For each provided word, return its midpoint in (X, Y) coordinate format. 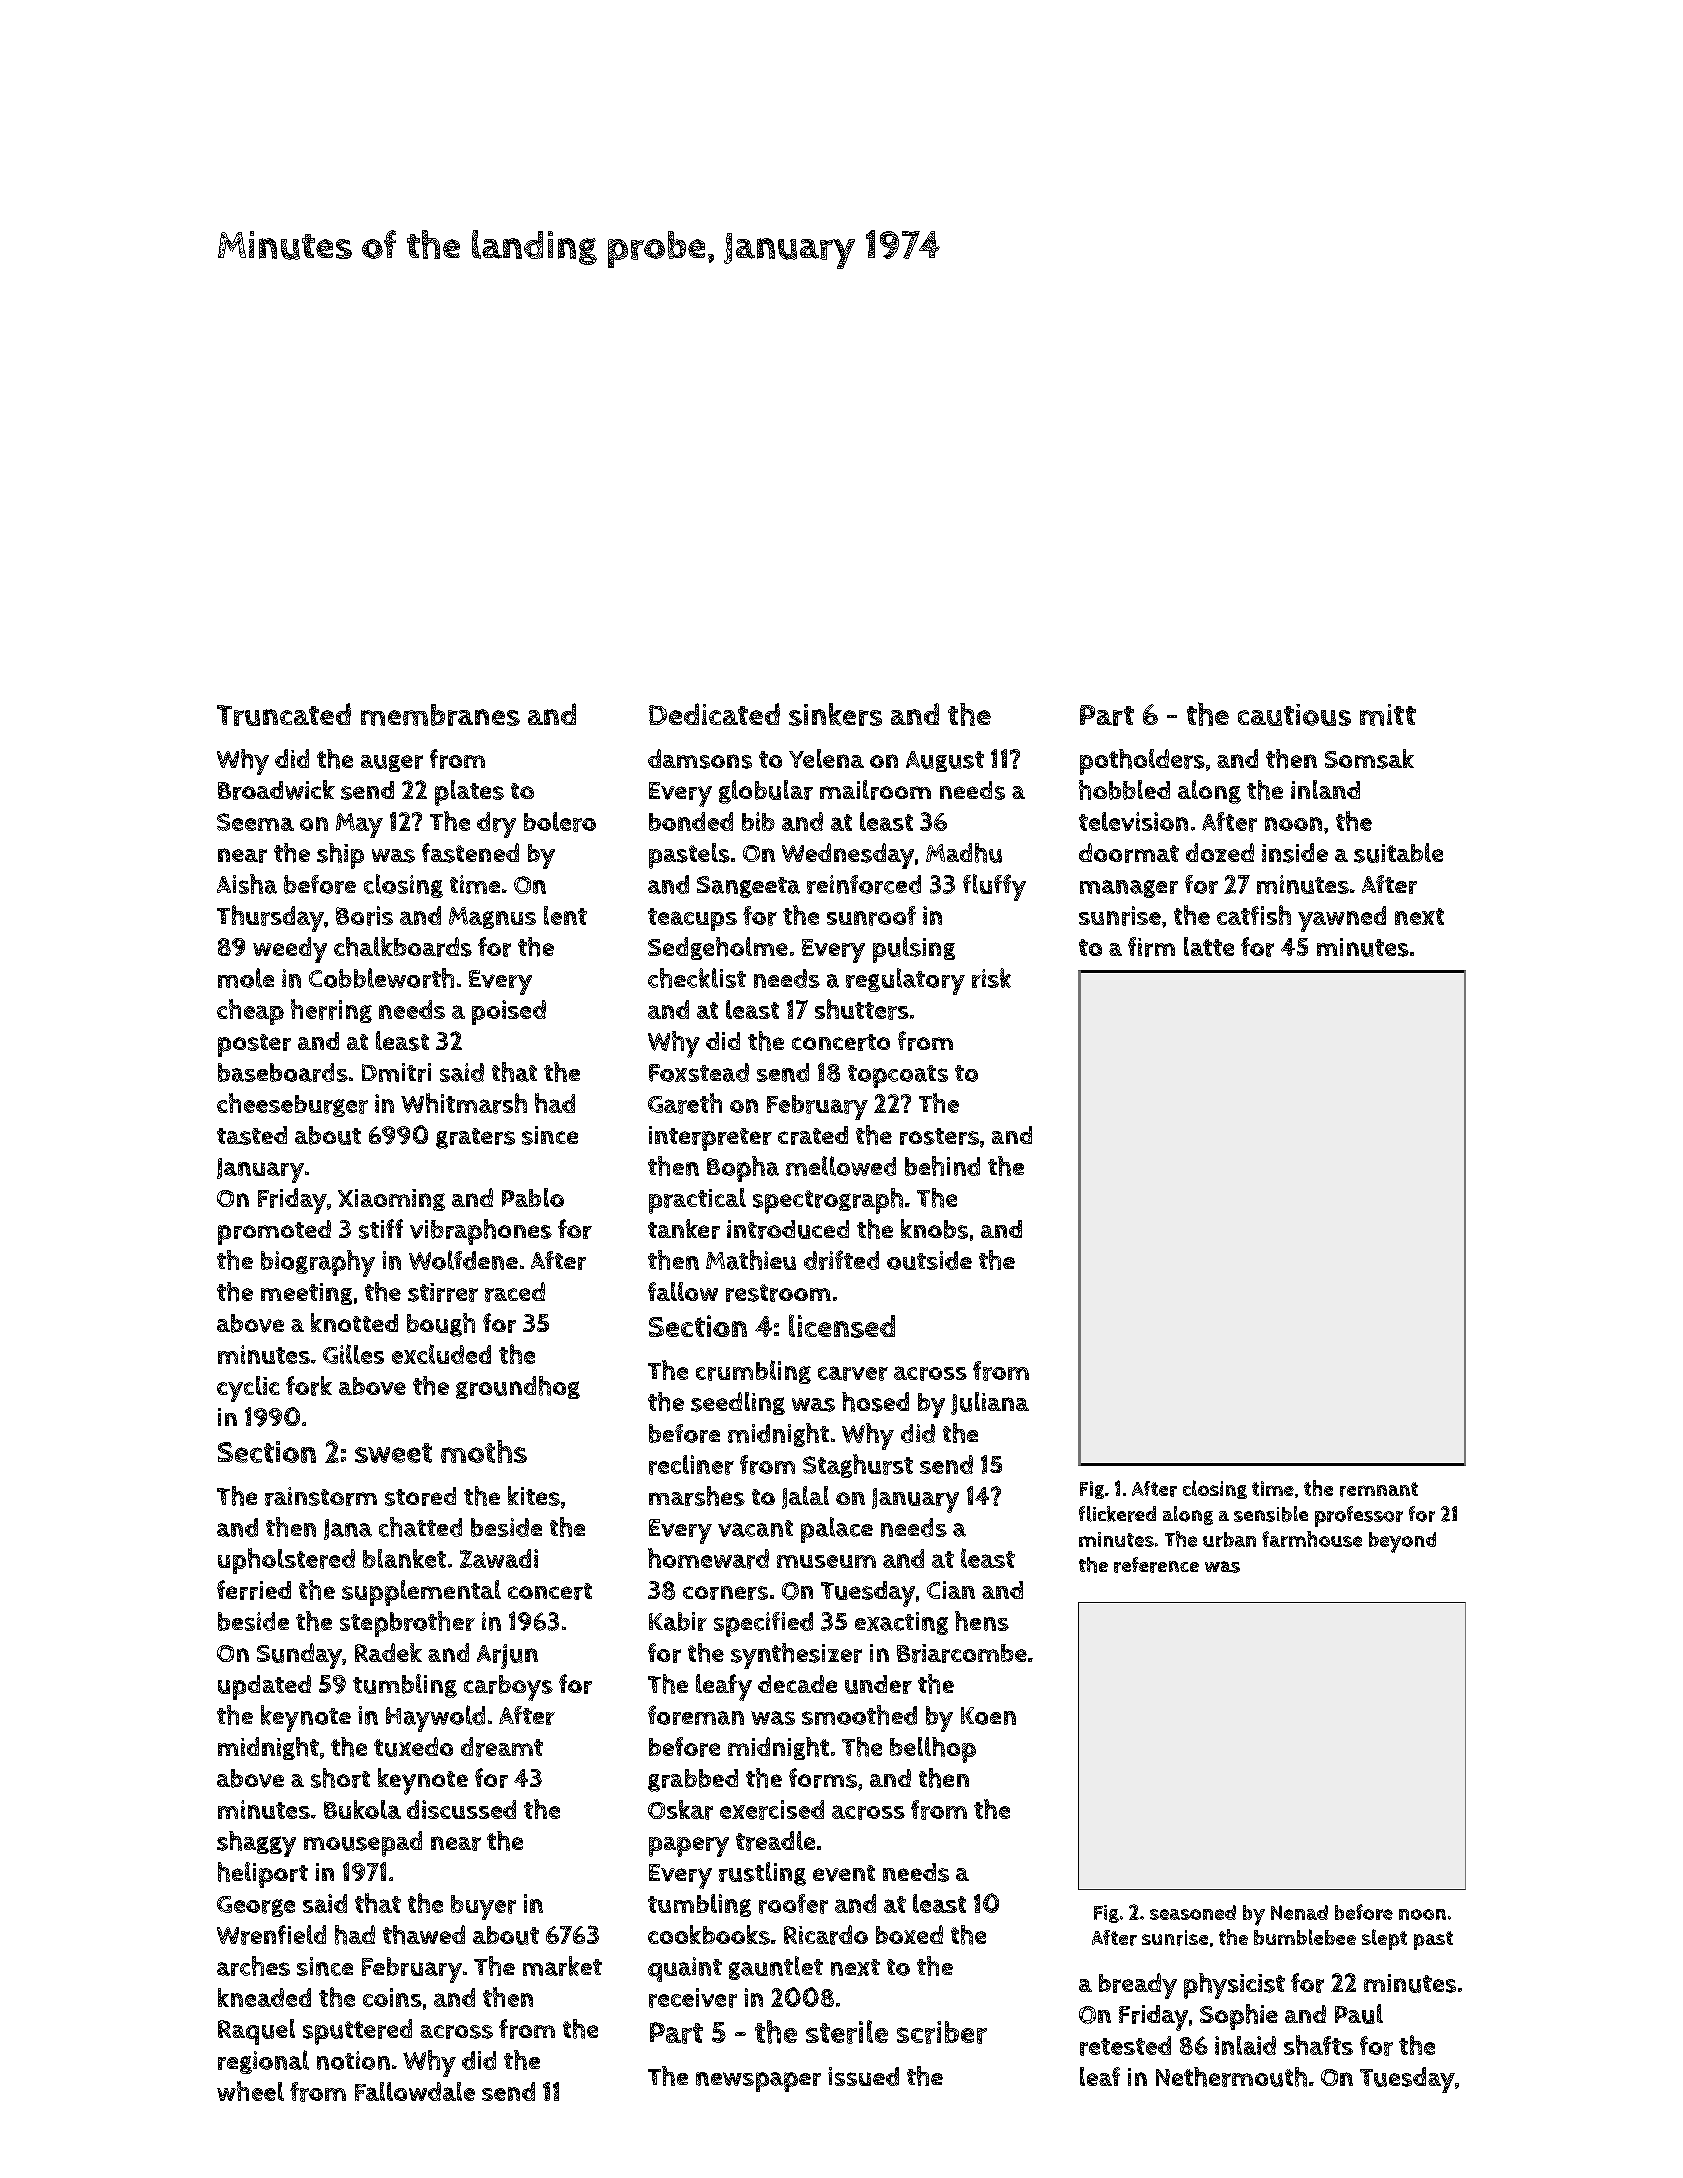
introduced (788, 1229)
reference (1156, 1565)
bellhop (933, 1750)
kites (534, 1496)
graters (475, 1138)
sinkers (835, 714)
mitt (1388, 715)
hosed (875, 1402)
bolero (560, 822)
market (562, 1966)
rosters (939, 1136)
